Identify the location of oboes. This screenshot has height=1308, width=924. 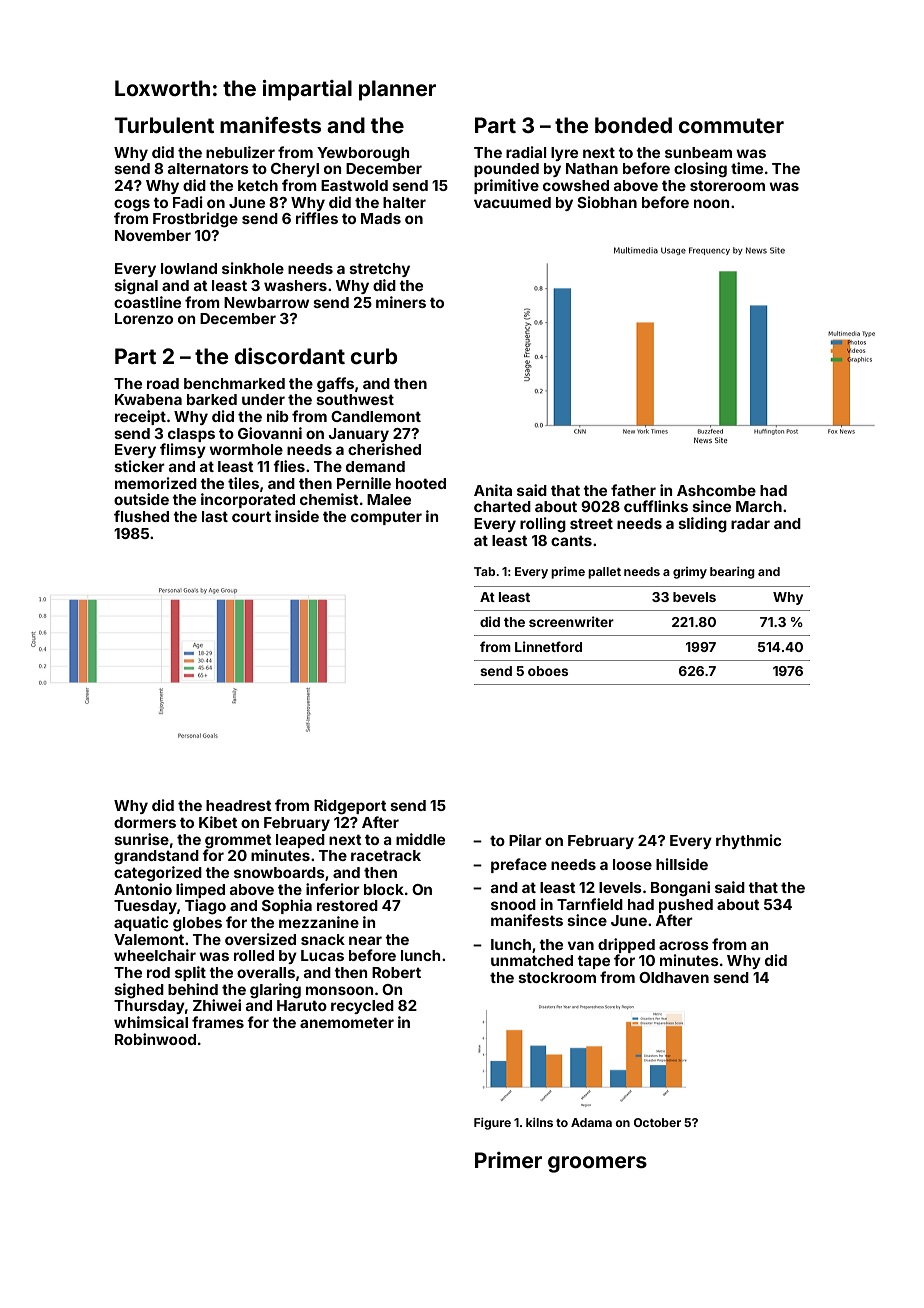
(548, 671).
